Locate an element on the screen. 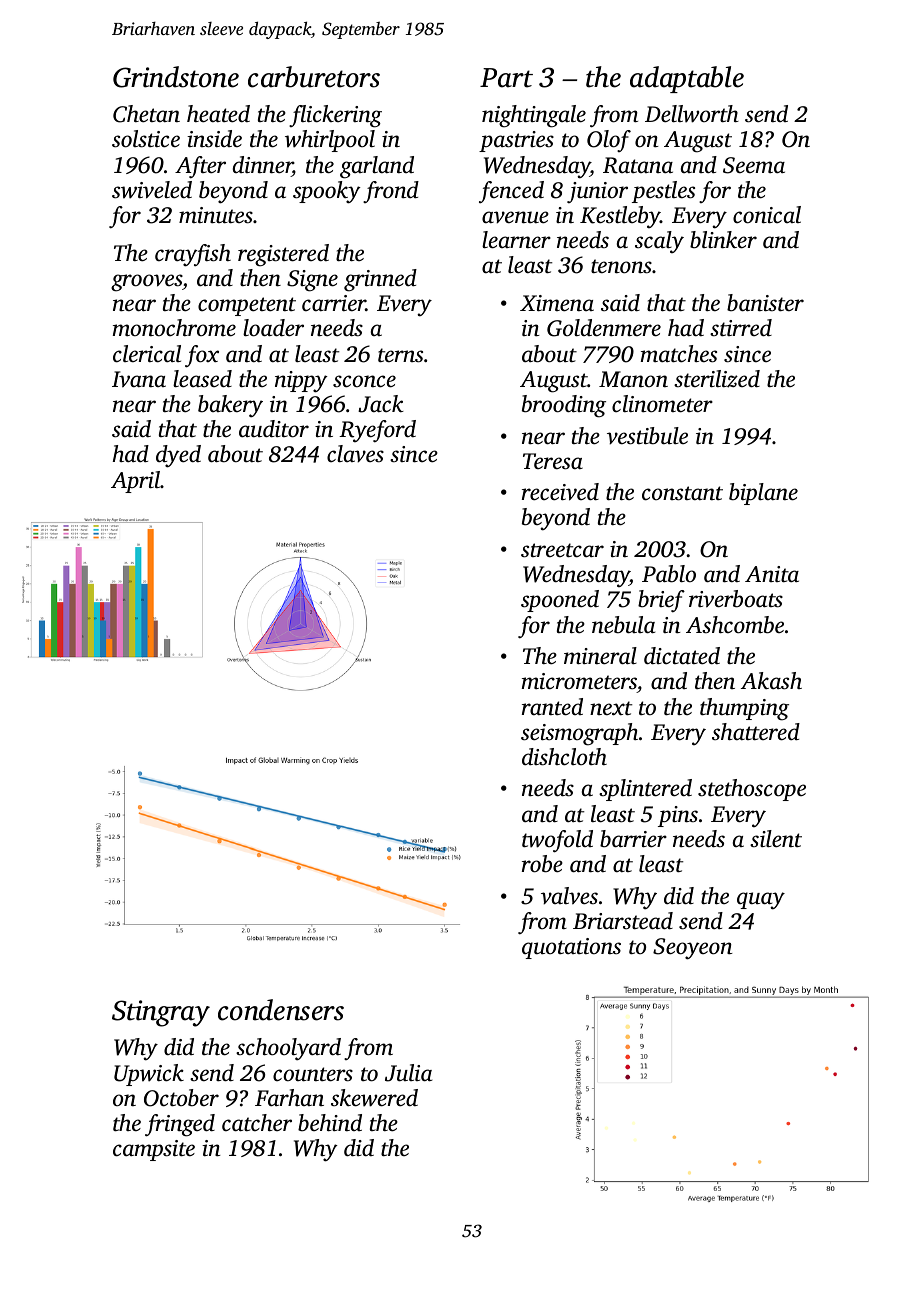 The height and width of the screenshot is (1311, 924). silent is located at coordinates (776, 839).
